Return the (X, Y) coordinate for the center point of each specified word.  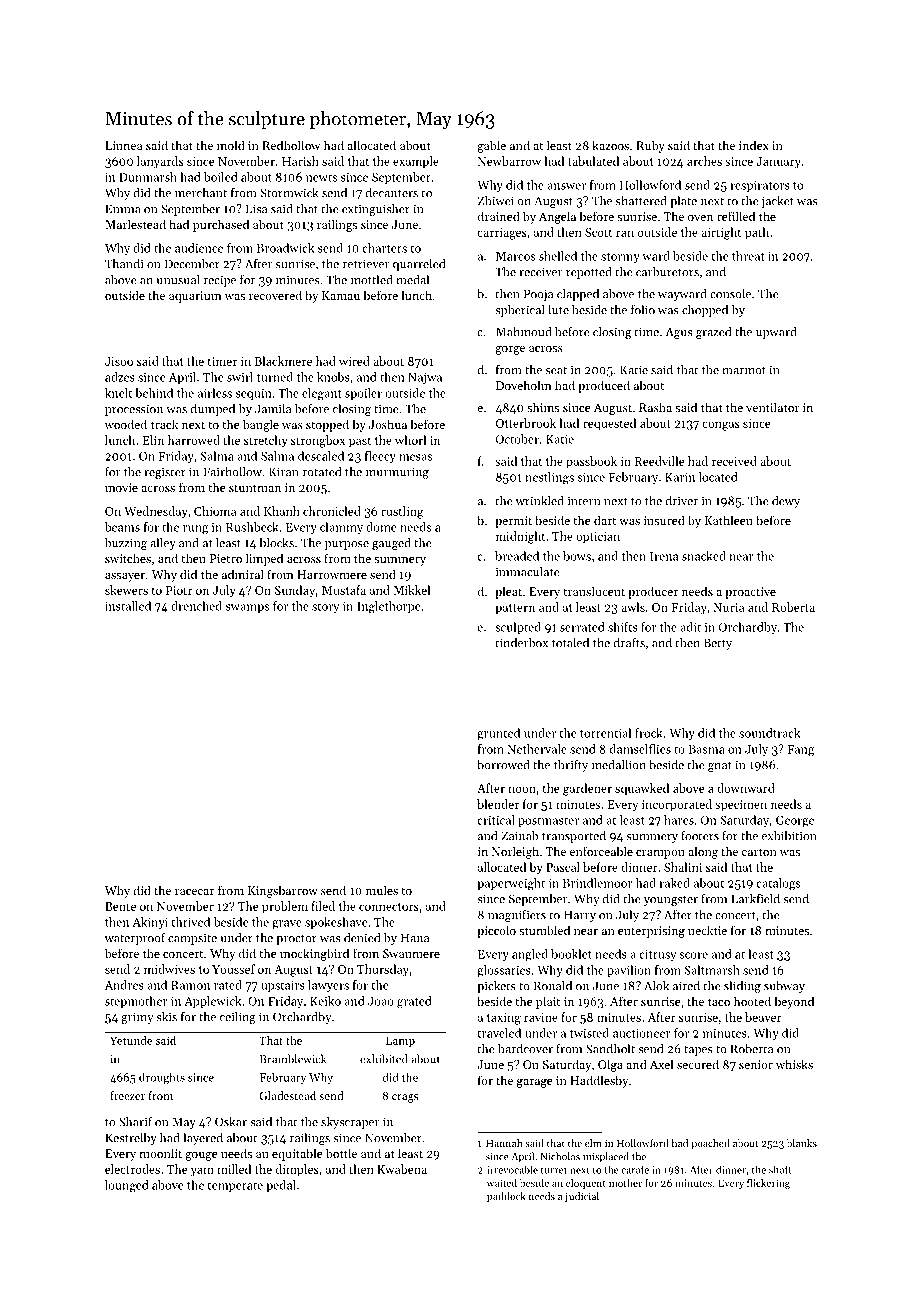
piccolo (496, 931)
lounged (127, 1186)
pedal (281, 1186)
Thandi (124, 264)
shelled (558, 256)
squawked (642, 789)
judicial (582, 1197)
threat (748, 256)
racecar (194, 892)
